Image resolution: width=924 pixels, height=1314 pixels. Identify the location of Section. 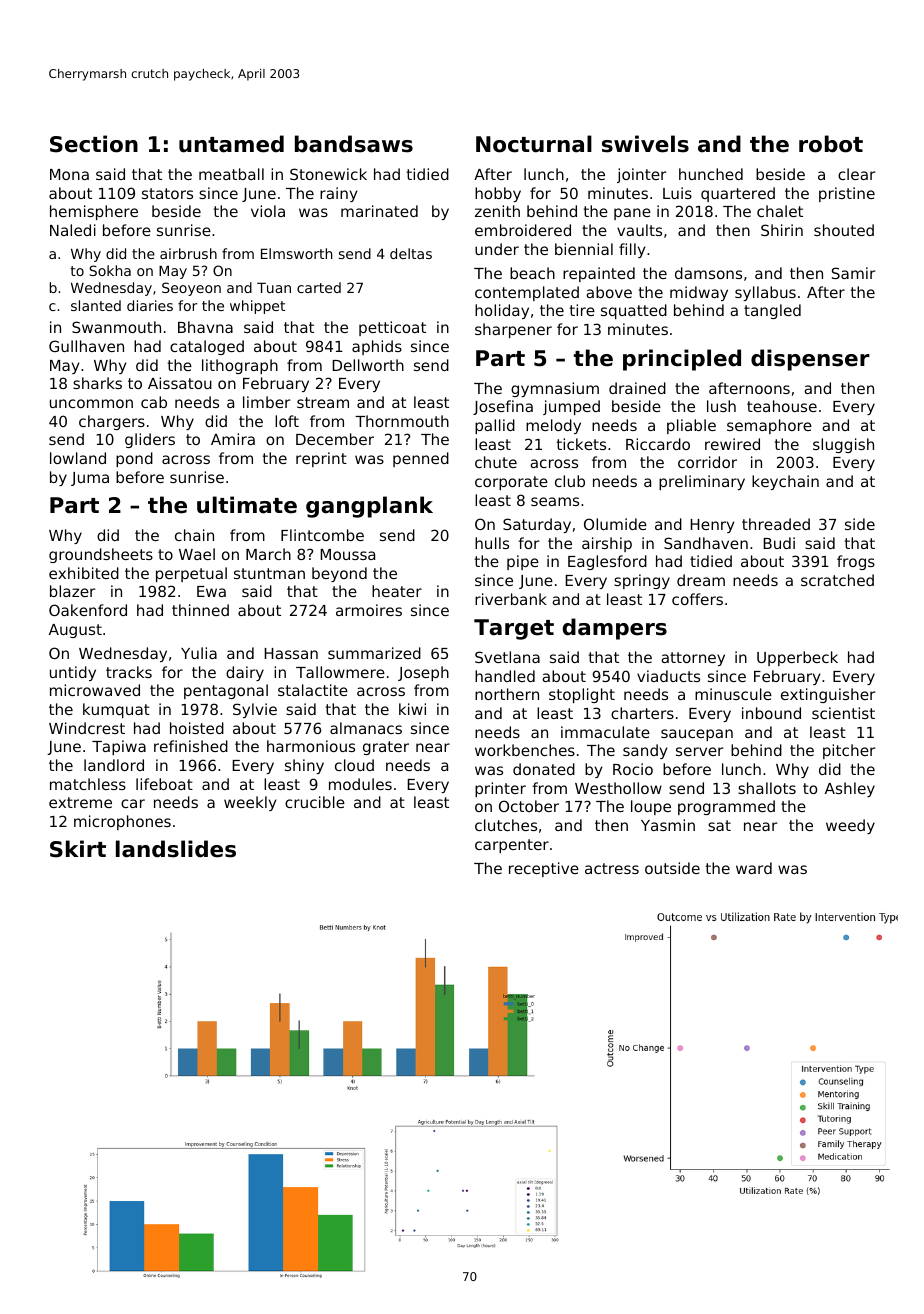
(94, 144).
